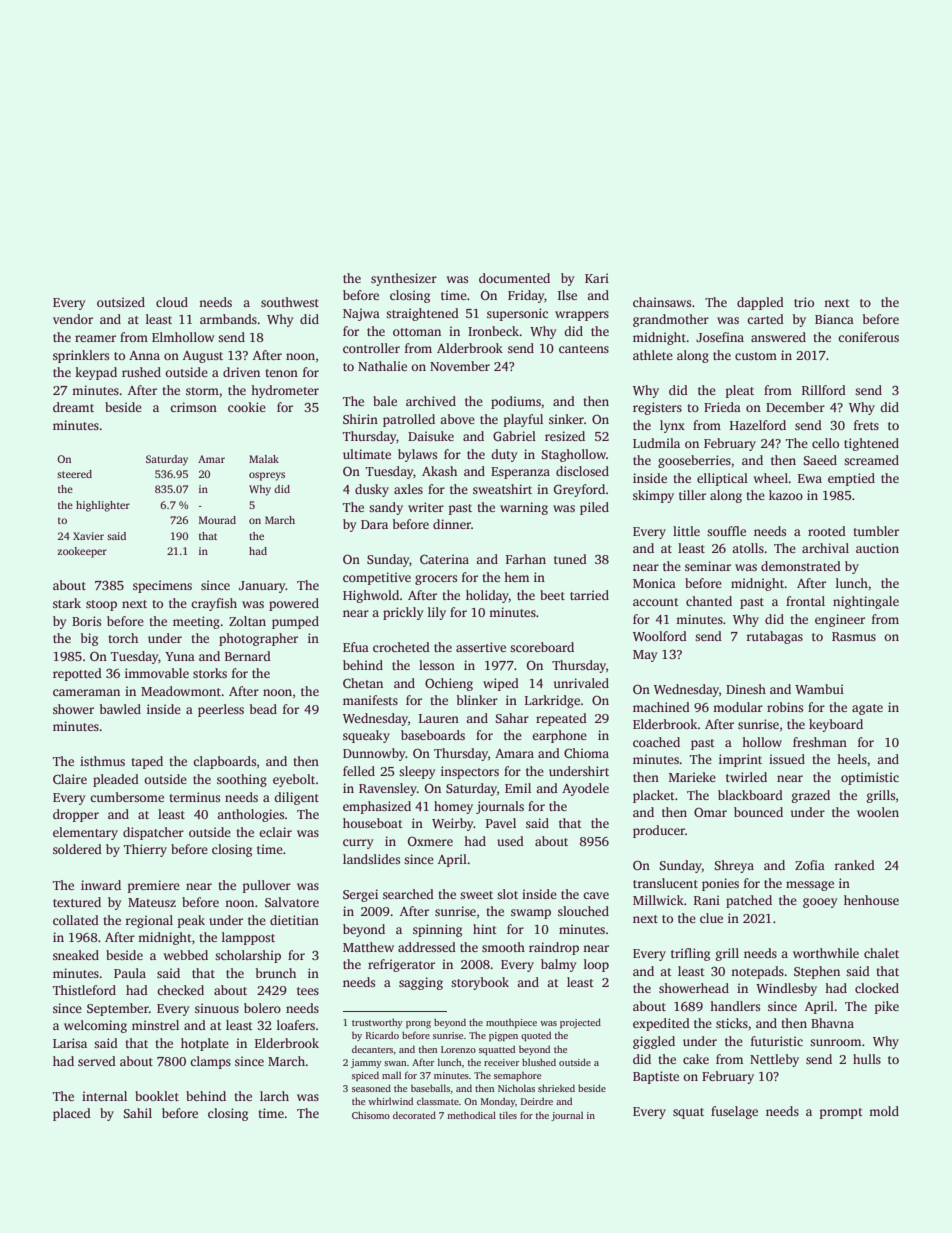 This image has height=1233, width=952. I want to click on Rasmus, so click(854, 636).
